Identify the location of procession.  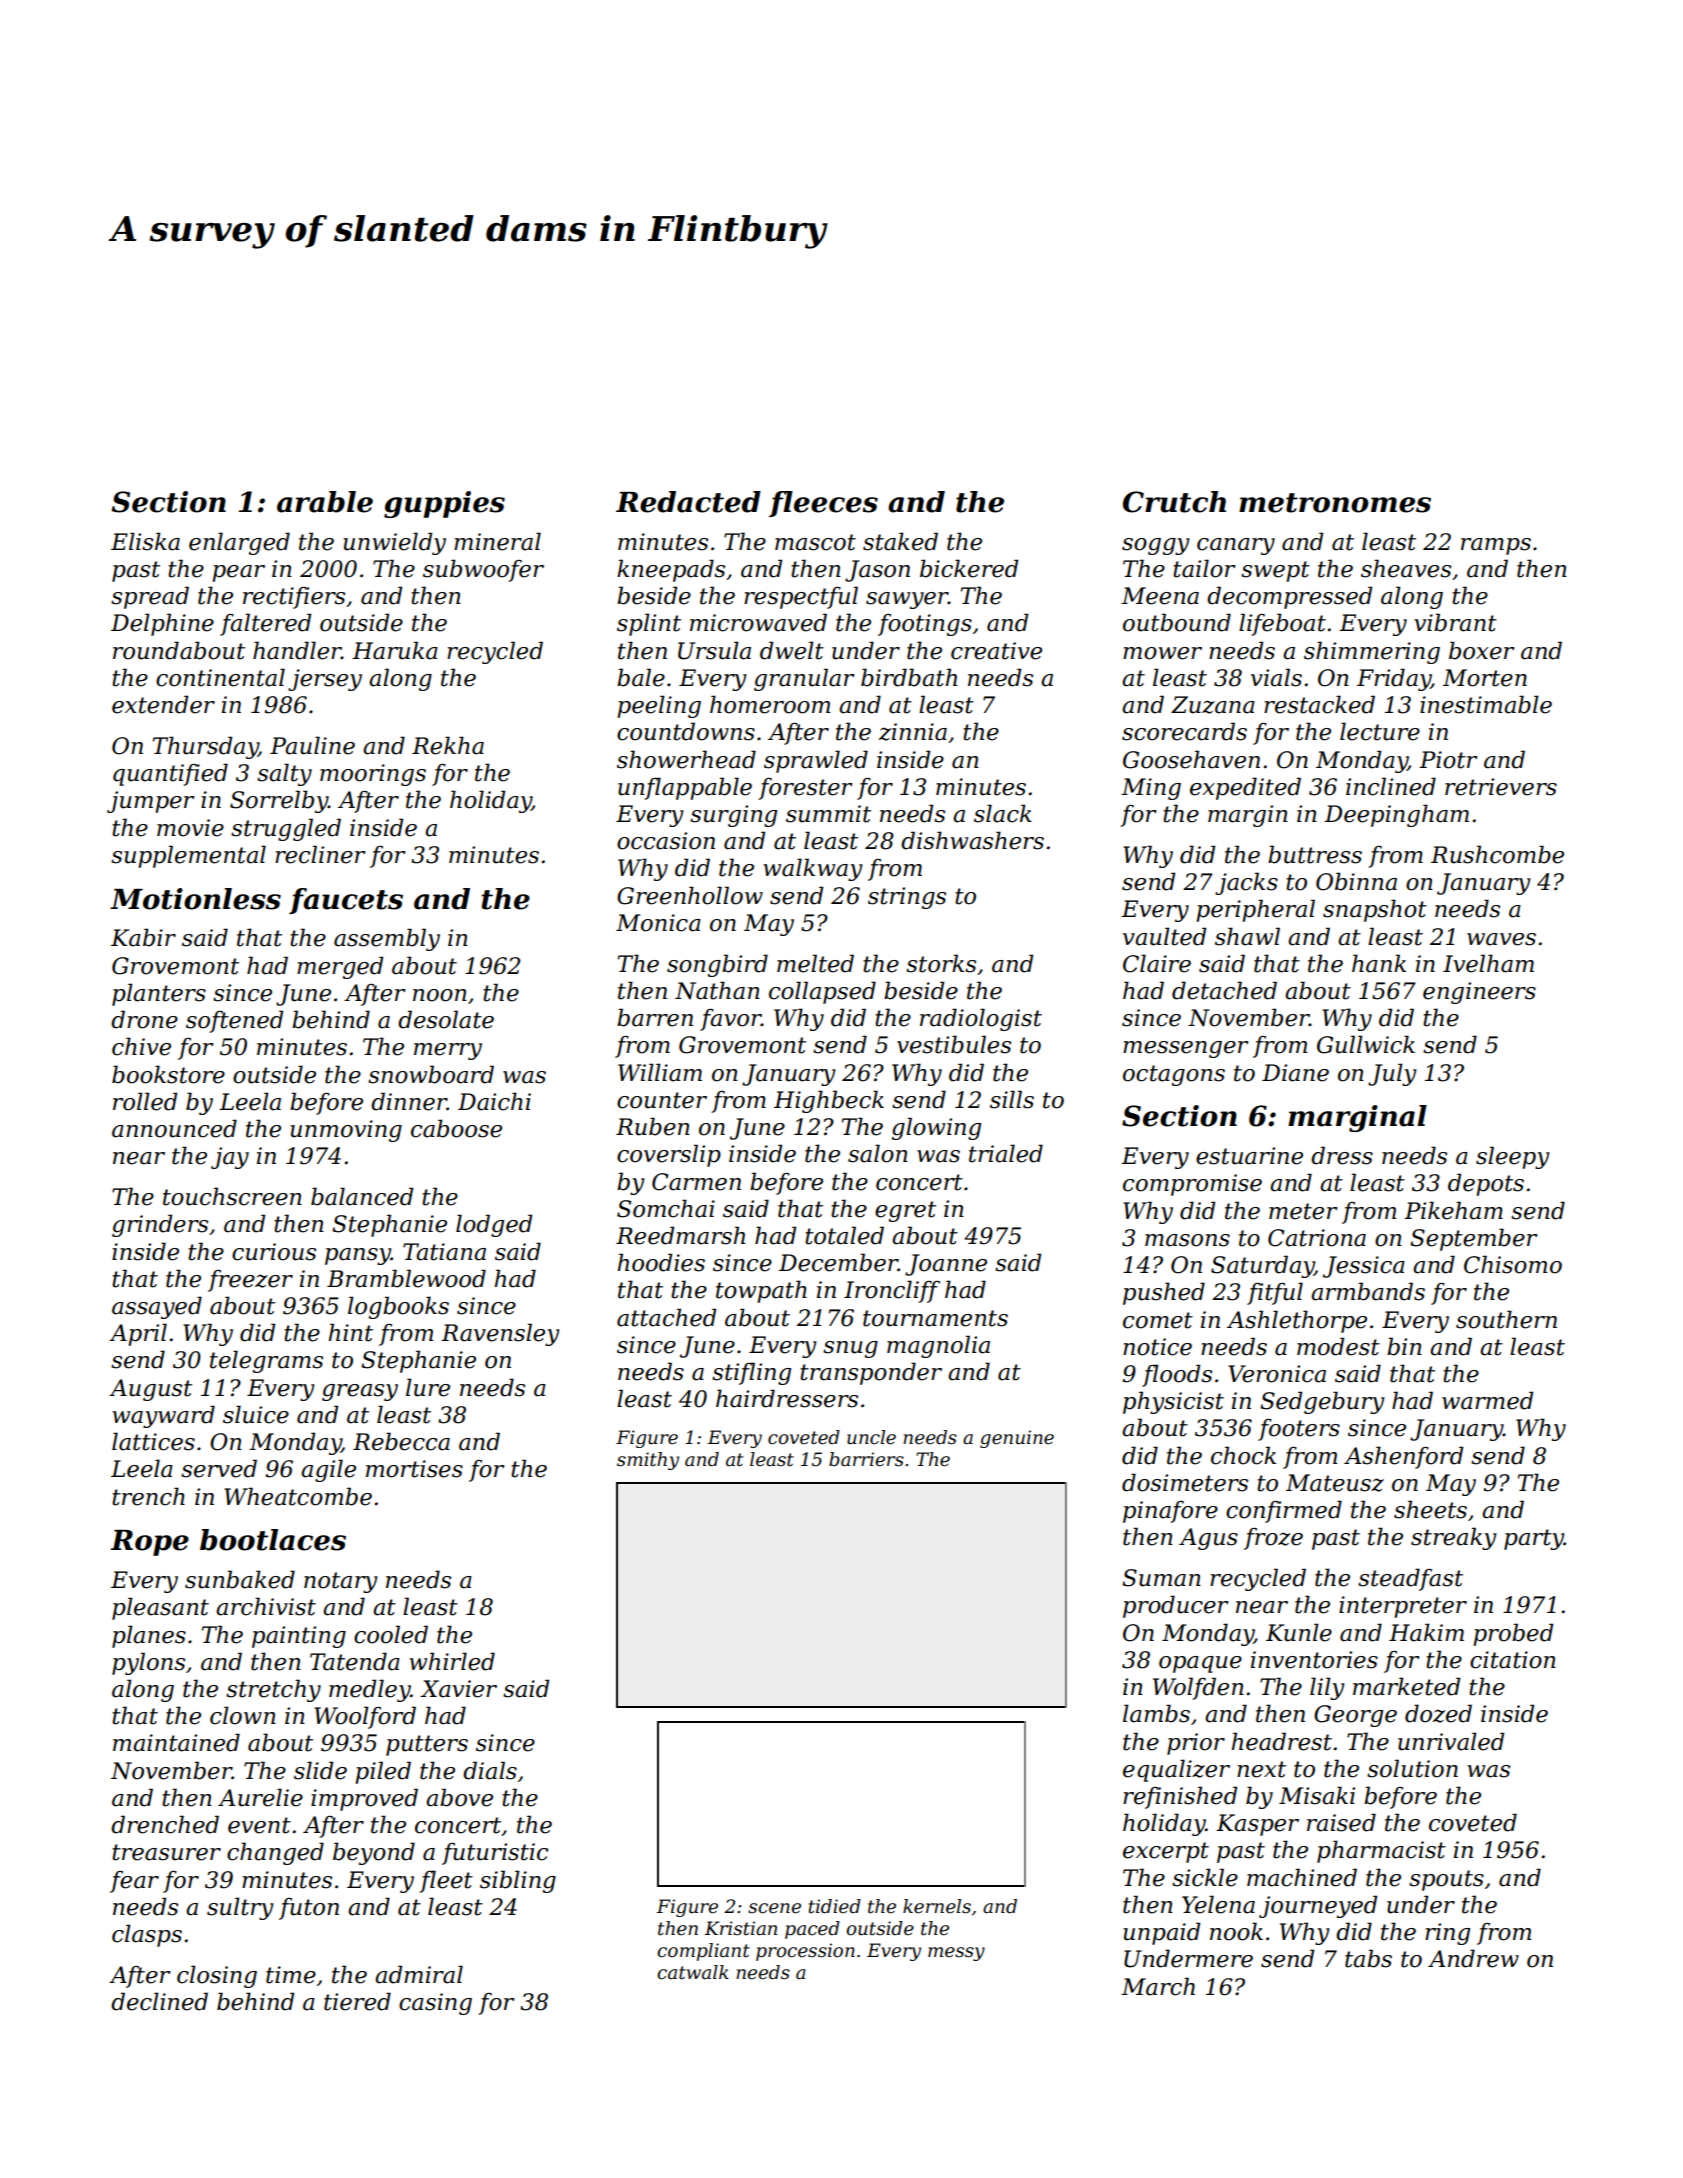
(805, 1952).
